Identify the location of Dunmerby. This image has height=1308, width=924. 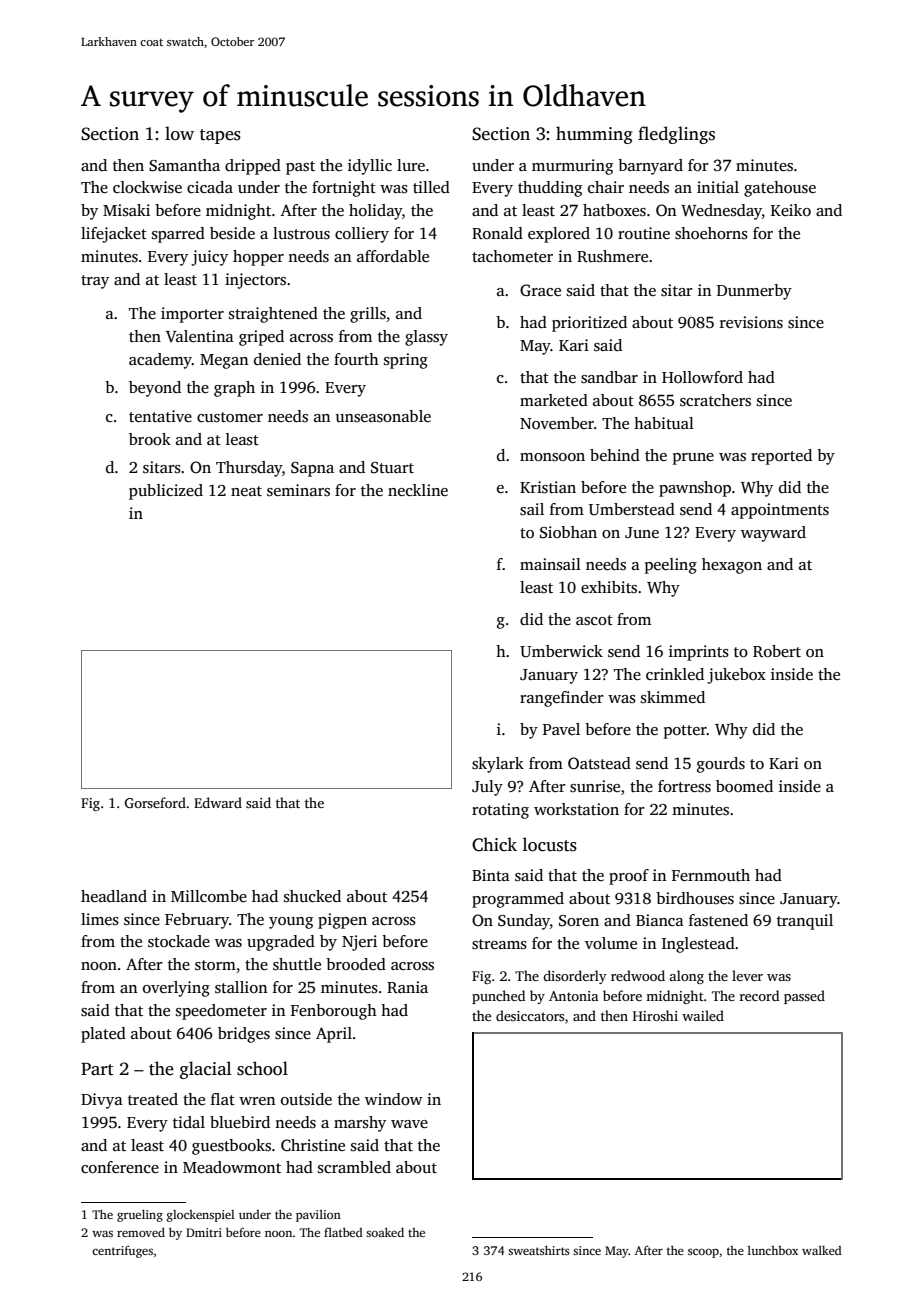
(754, 292).
